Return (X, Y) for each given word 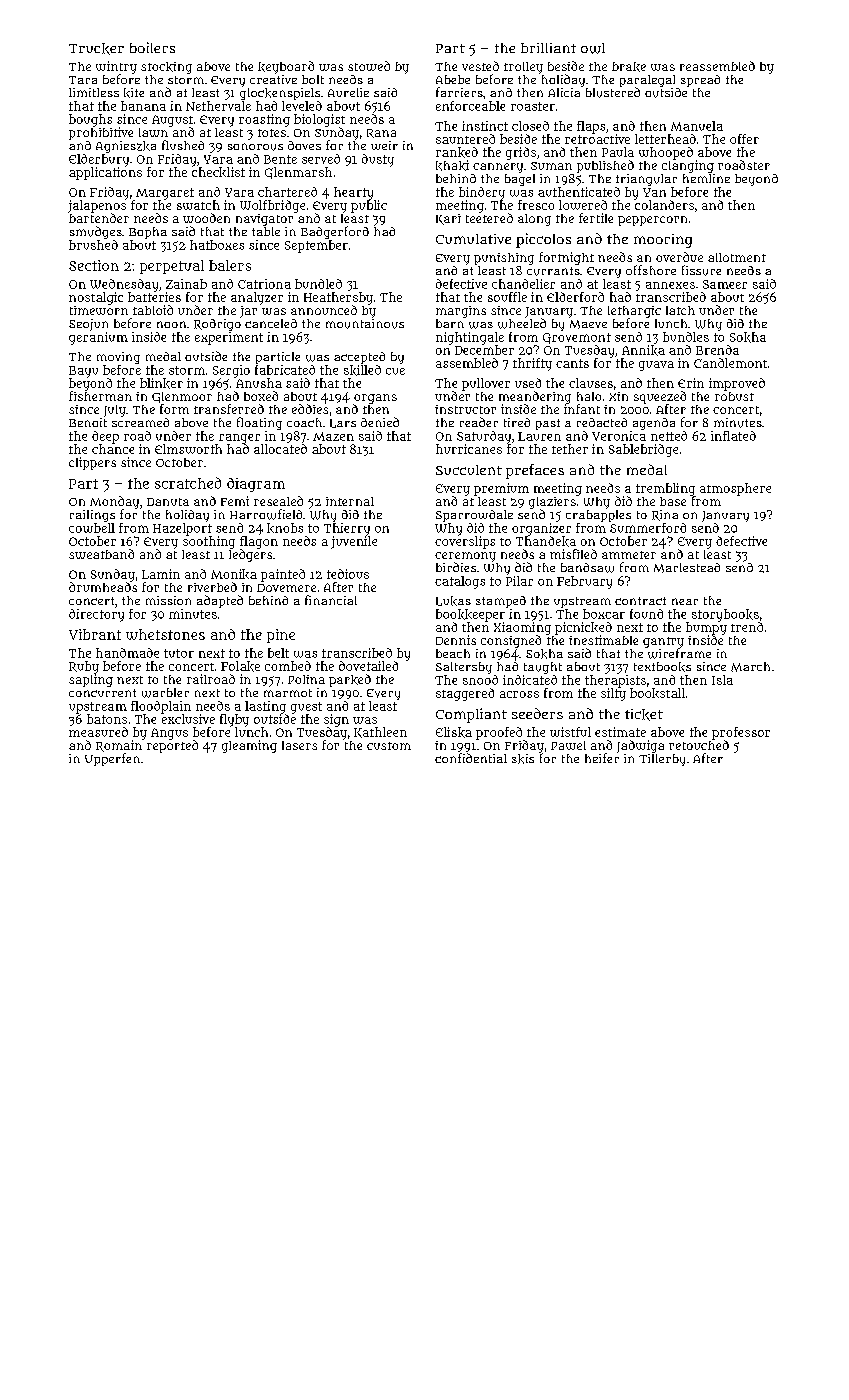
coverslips (465, 542)
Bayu (83, 372)
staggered (465, 694)
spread (700, 81)
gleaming (249, 746)
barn (450, 323)
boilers (152, 47)
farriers (459, 92)
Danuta (168, 502)
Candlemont (730, 363)
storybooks (725, 615)
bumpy (706, 628)
